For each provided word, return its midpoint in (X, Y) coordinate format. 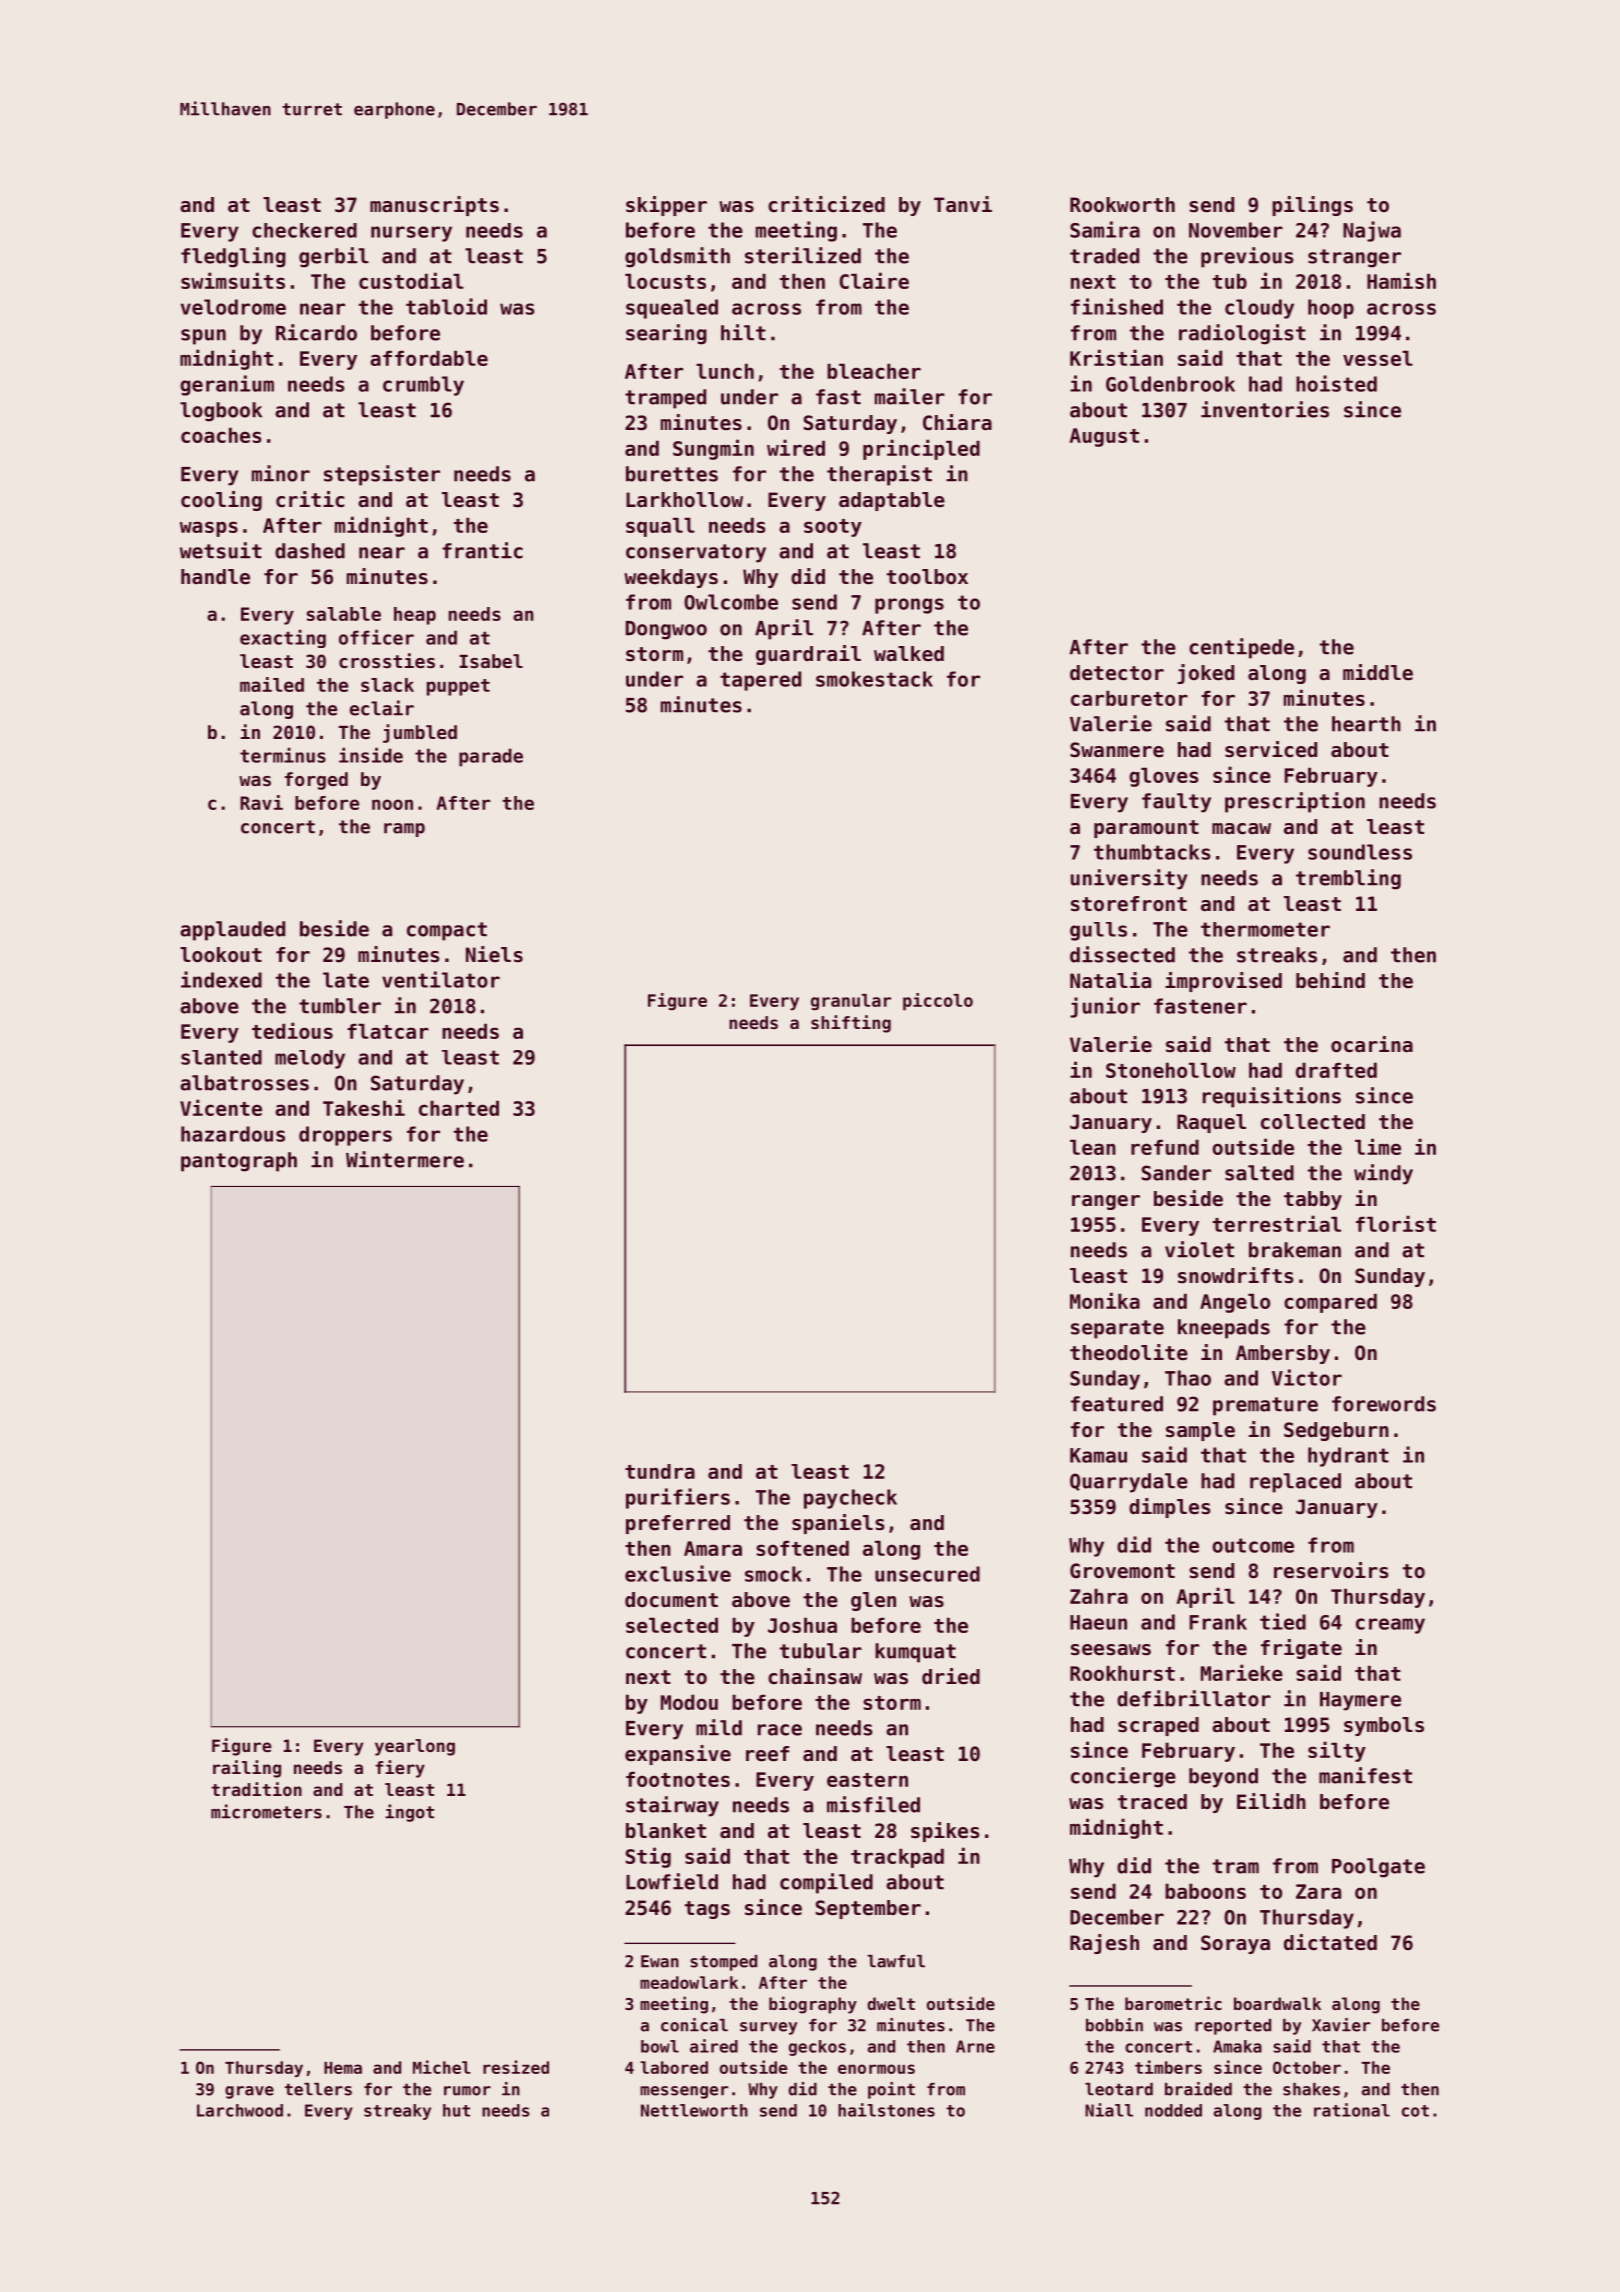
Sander (1176, 1173)
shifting (851, 1024)
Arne (975, 2046)
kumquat (915, 1653)
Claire (874, 280)
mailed (272, 684)
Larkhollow (684, 500)
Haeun (1098, 1622)
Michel (442, 2067)
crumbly (423, 386)
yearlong (415, 1747)
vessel (1378, 358)
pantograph (239, 1162)
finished (1117, 306)
